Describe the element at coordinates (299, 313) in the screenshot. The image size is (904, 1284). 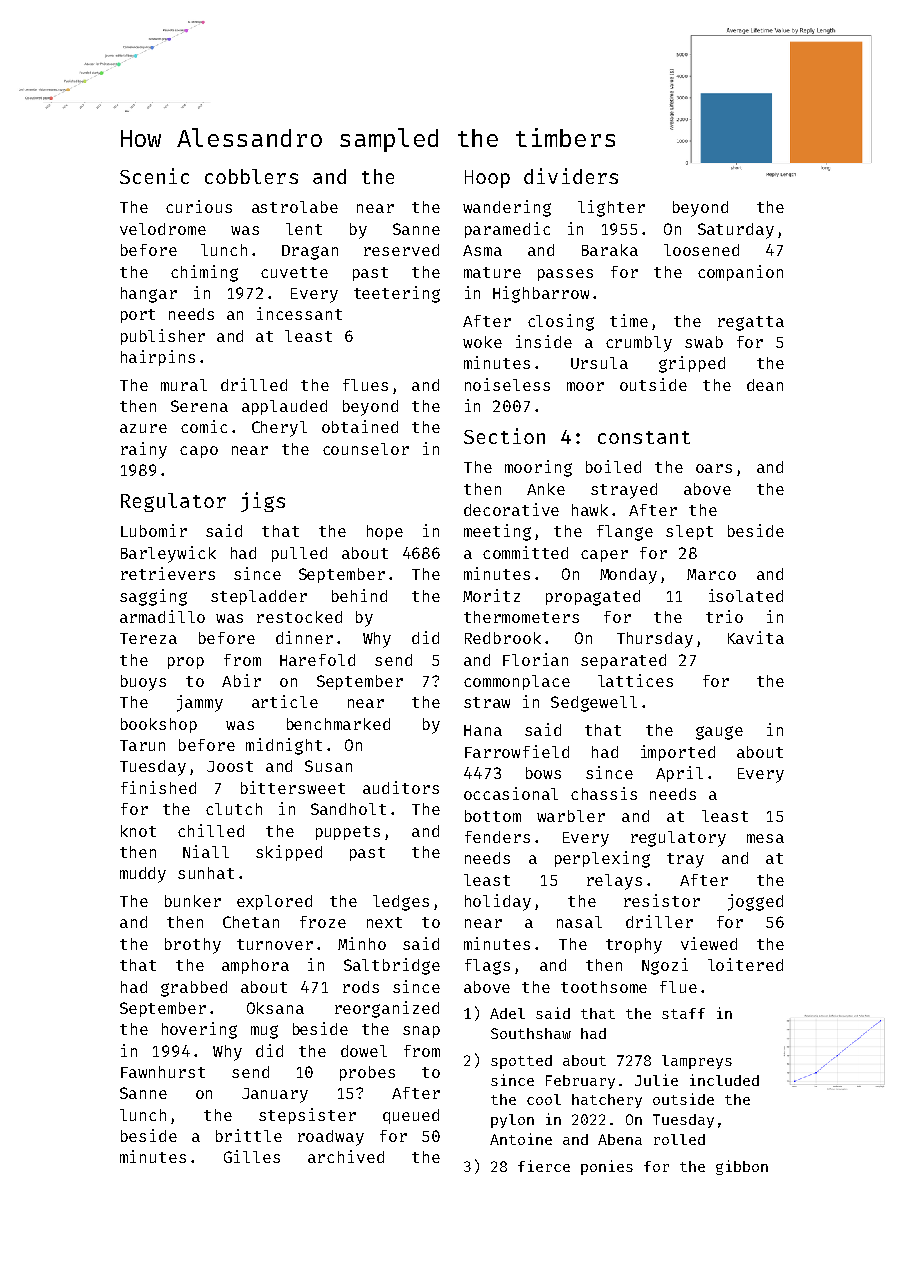
I see `incessant` at that location.
